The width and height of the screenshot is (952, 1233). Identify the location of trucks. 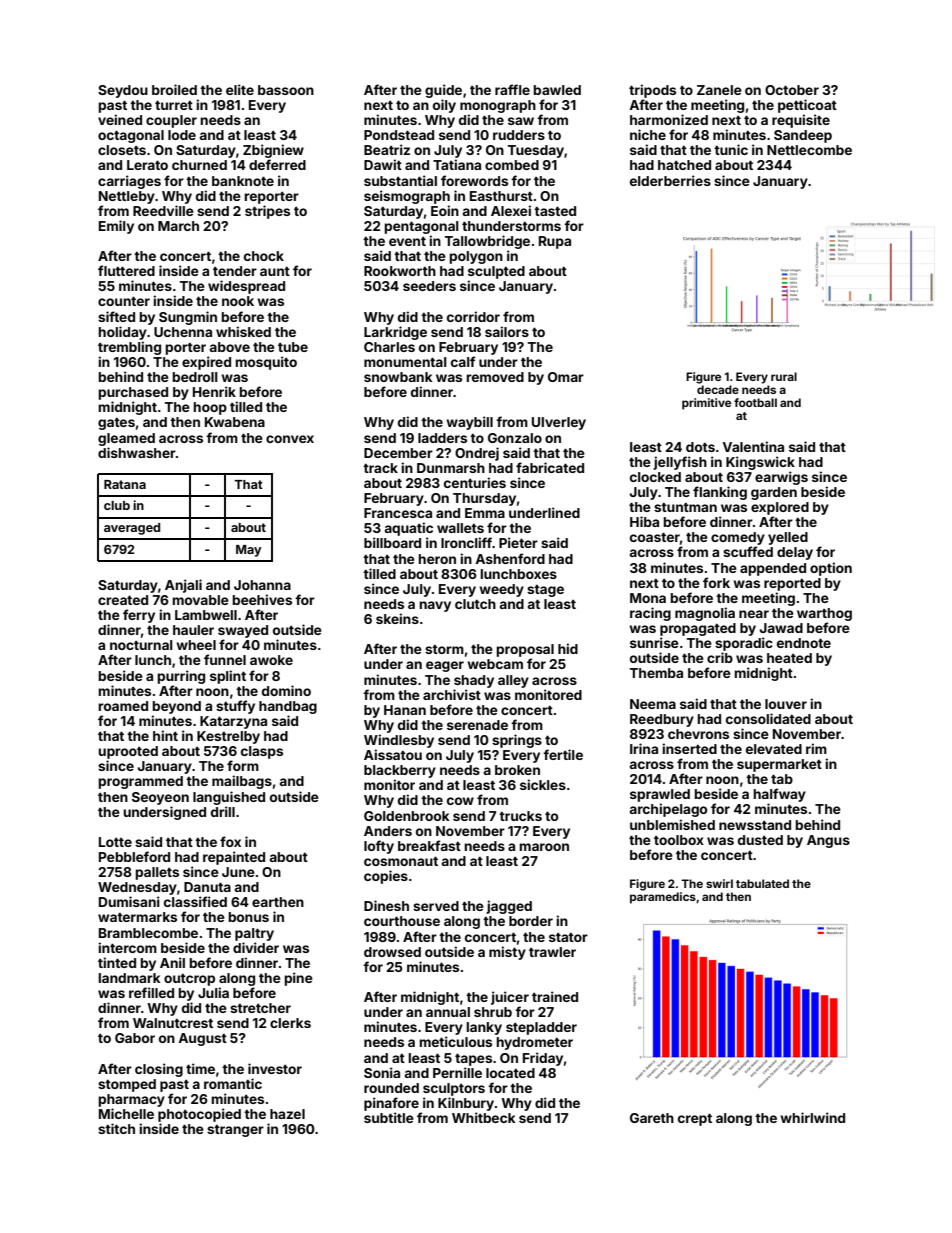
(520, 816).
